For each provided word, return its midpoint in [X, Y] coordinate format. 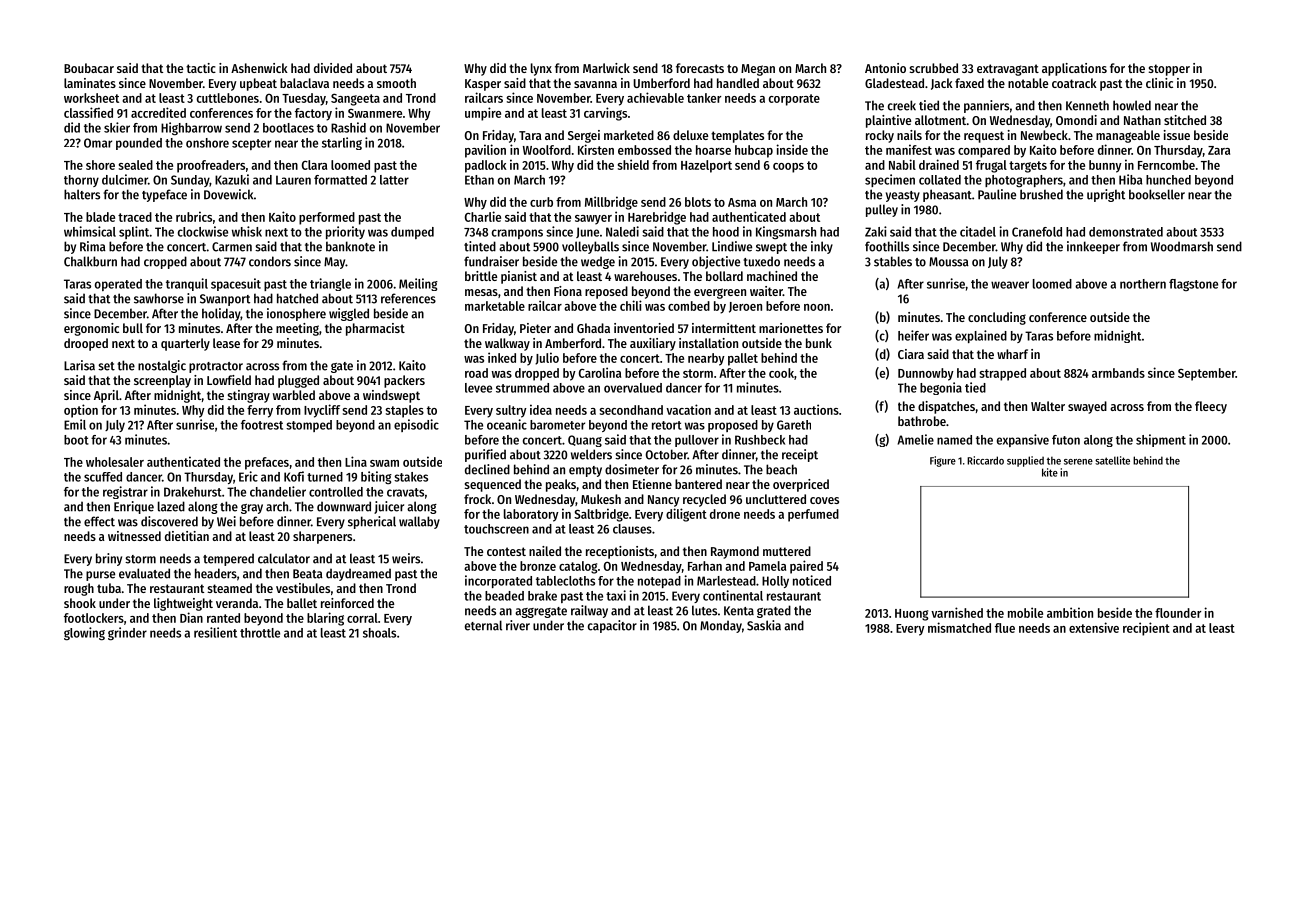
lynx [541, 69]
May [334, 263]
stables [893, 261]
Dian [191, 617]
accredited [158, 112]
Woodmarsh [1182, 246]
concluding [997, 318]
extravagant [1008, 70]
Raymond [735, 552]
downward [344, 506]
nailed [545, 551]
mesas [481, 292]
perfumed [813, 515]
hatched [297, 298]
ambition [1070, 612]
